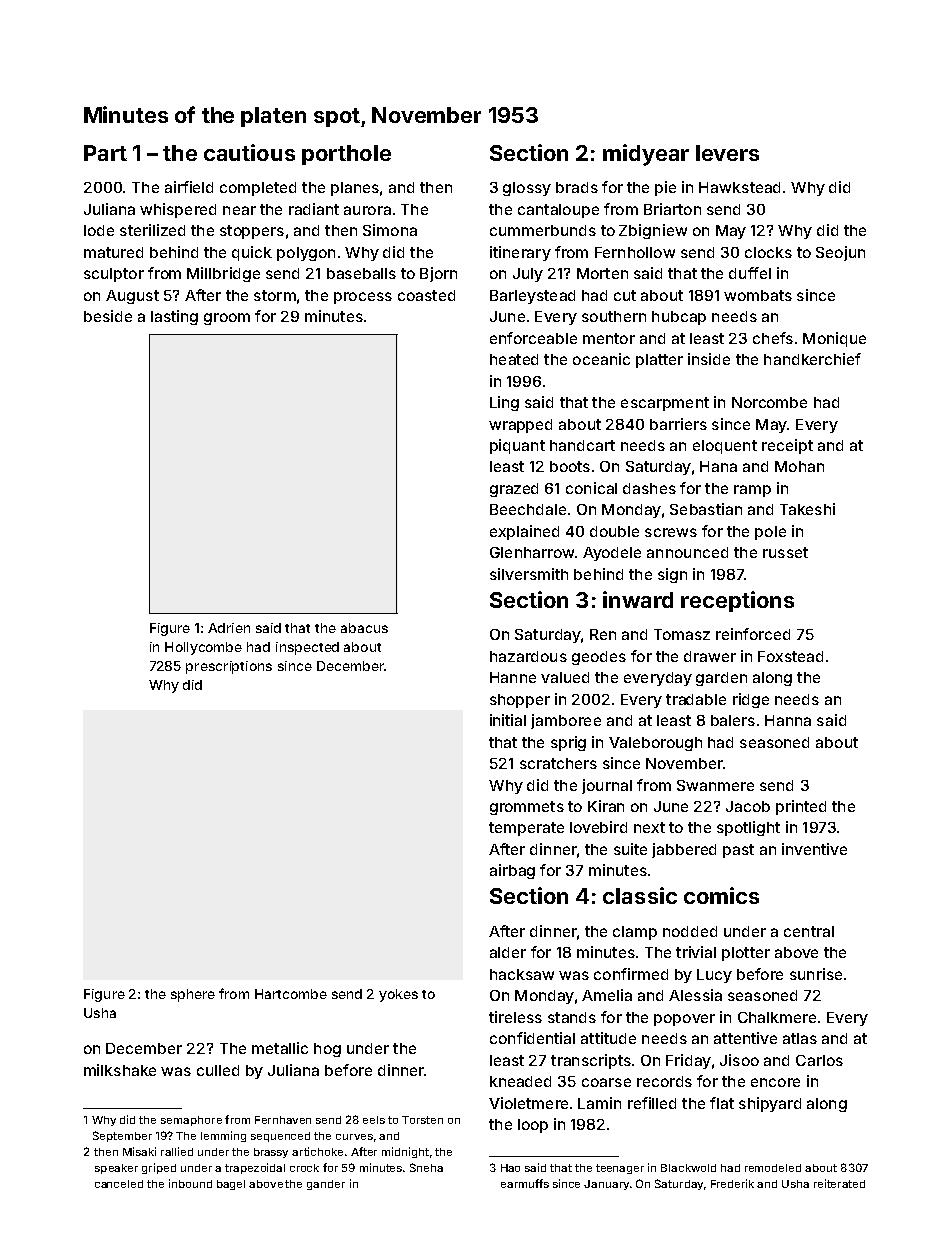  I want to click on sphere, so click(193, 995).
